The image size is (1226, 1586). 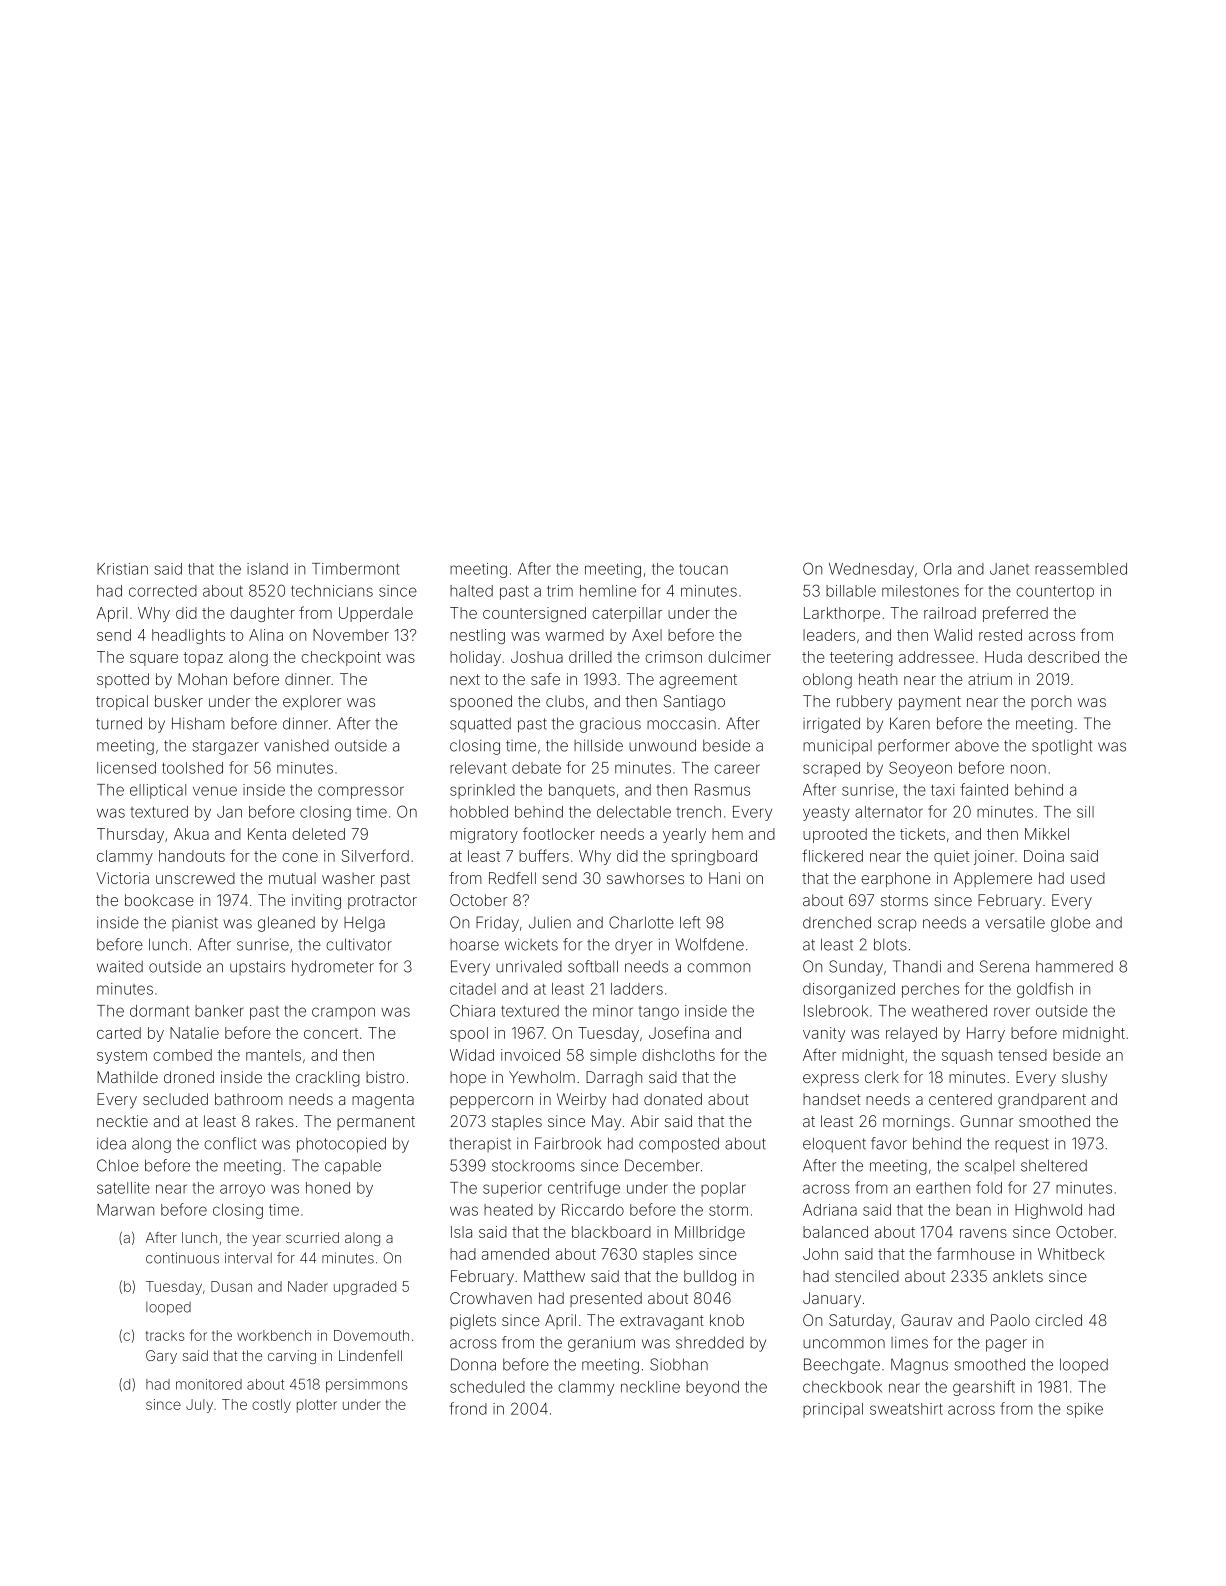 What do you see at coordinates (658, 1013) in the screenshot?
I see `tango` at bounding box center [658, 1013].
